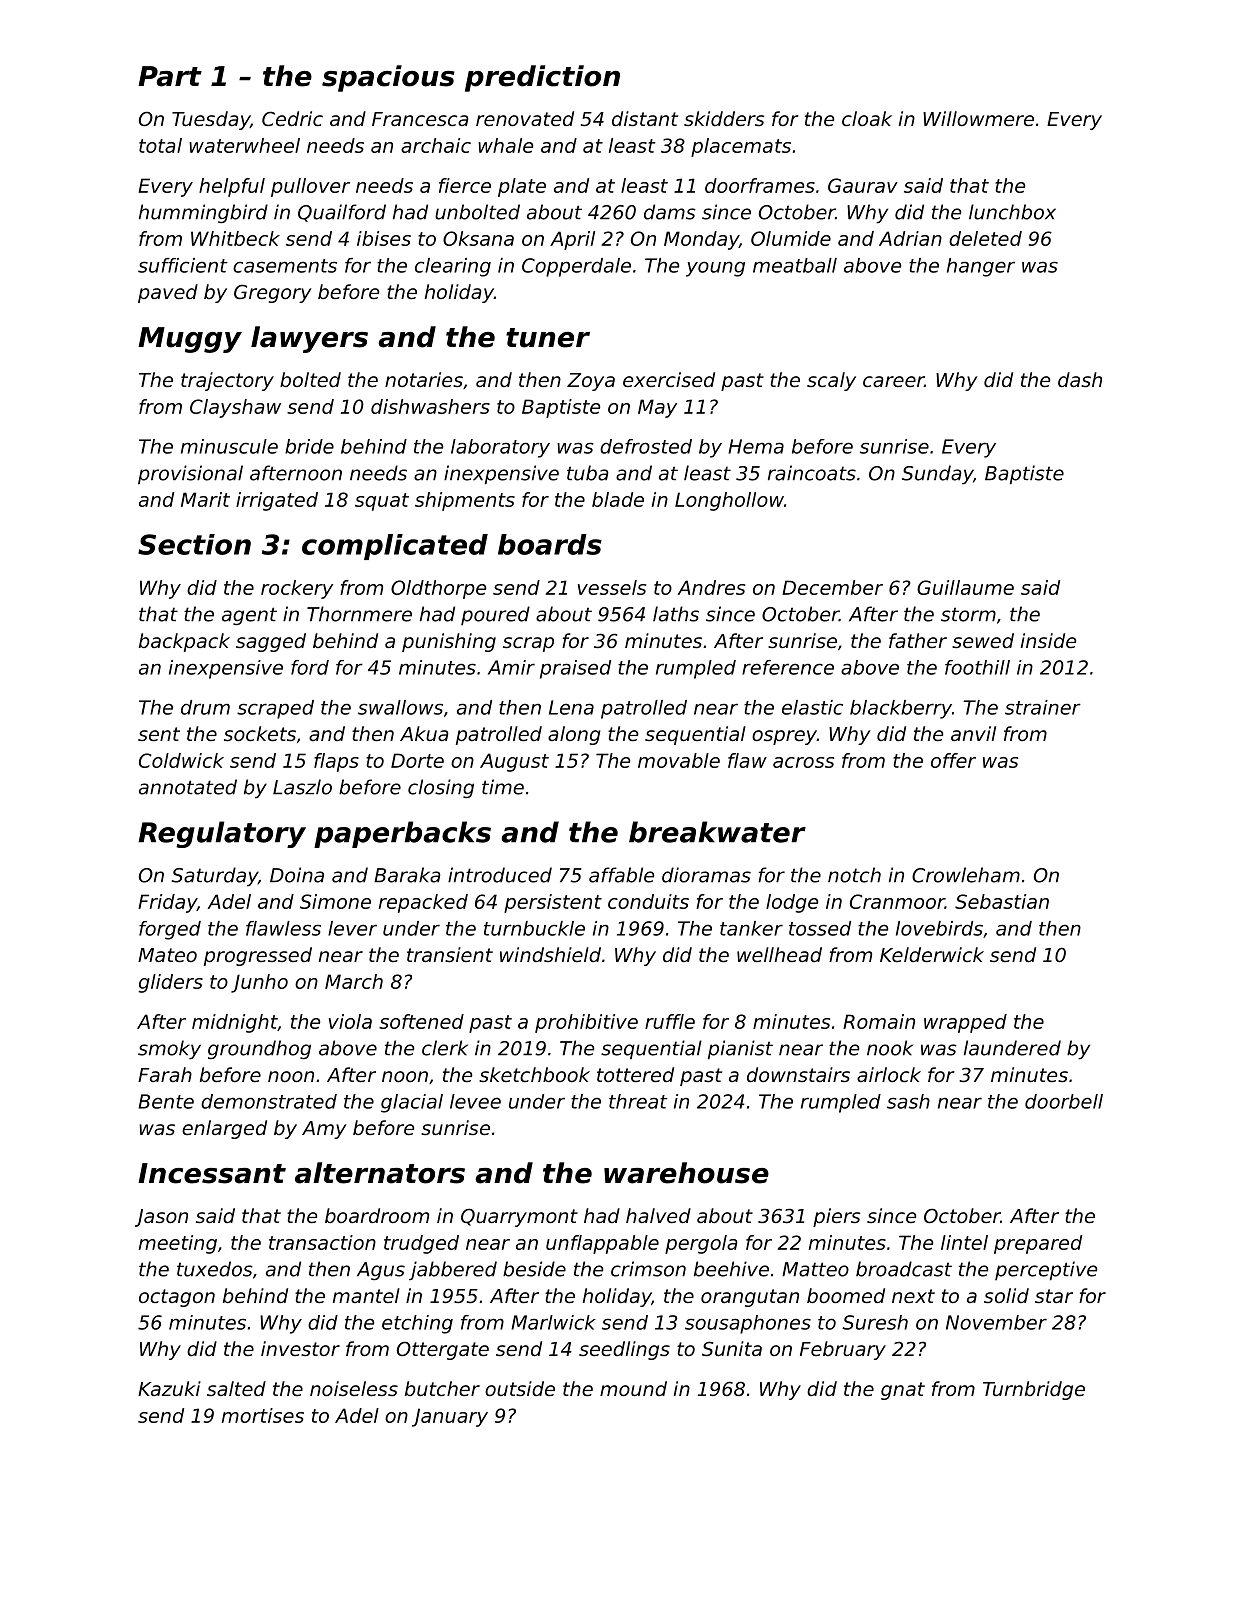 The width and height of the screenshot is (1243, 1608). I want to click on dash, so click(1080, 379).
